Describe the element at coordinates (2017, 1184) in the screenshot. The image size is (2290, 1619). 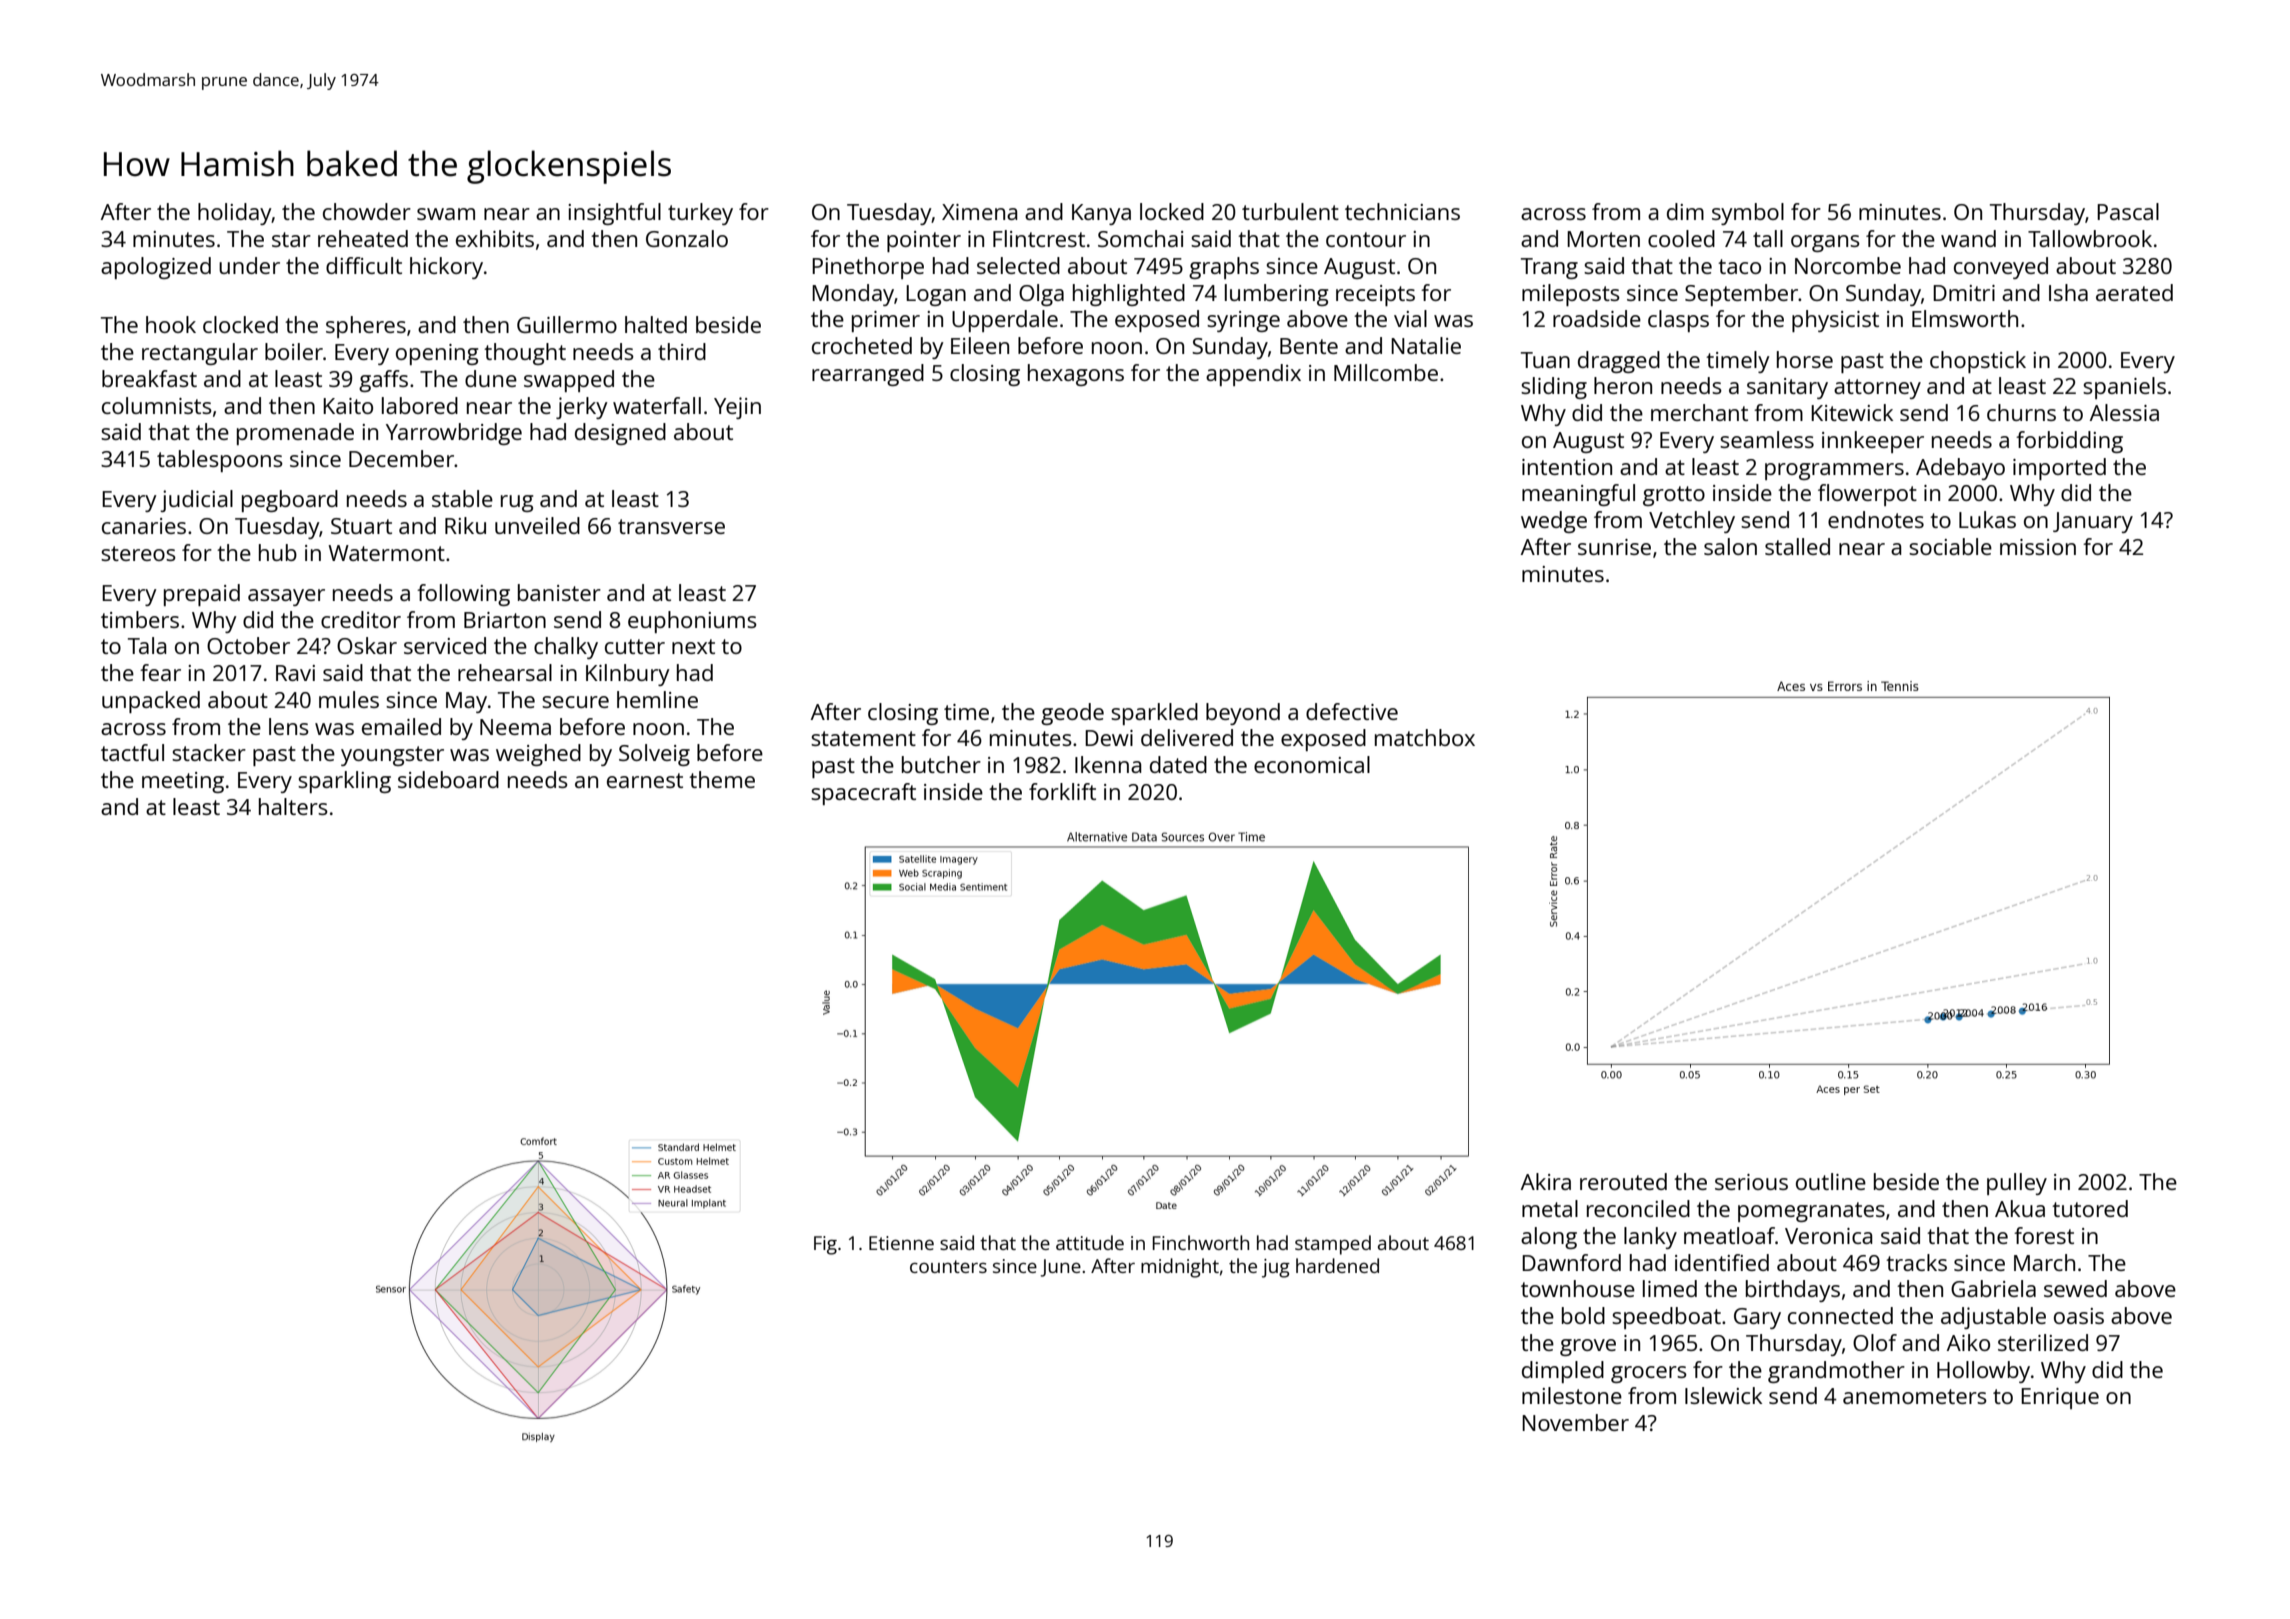
I see `pulley` at that location.
